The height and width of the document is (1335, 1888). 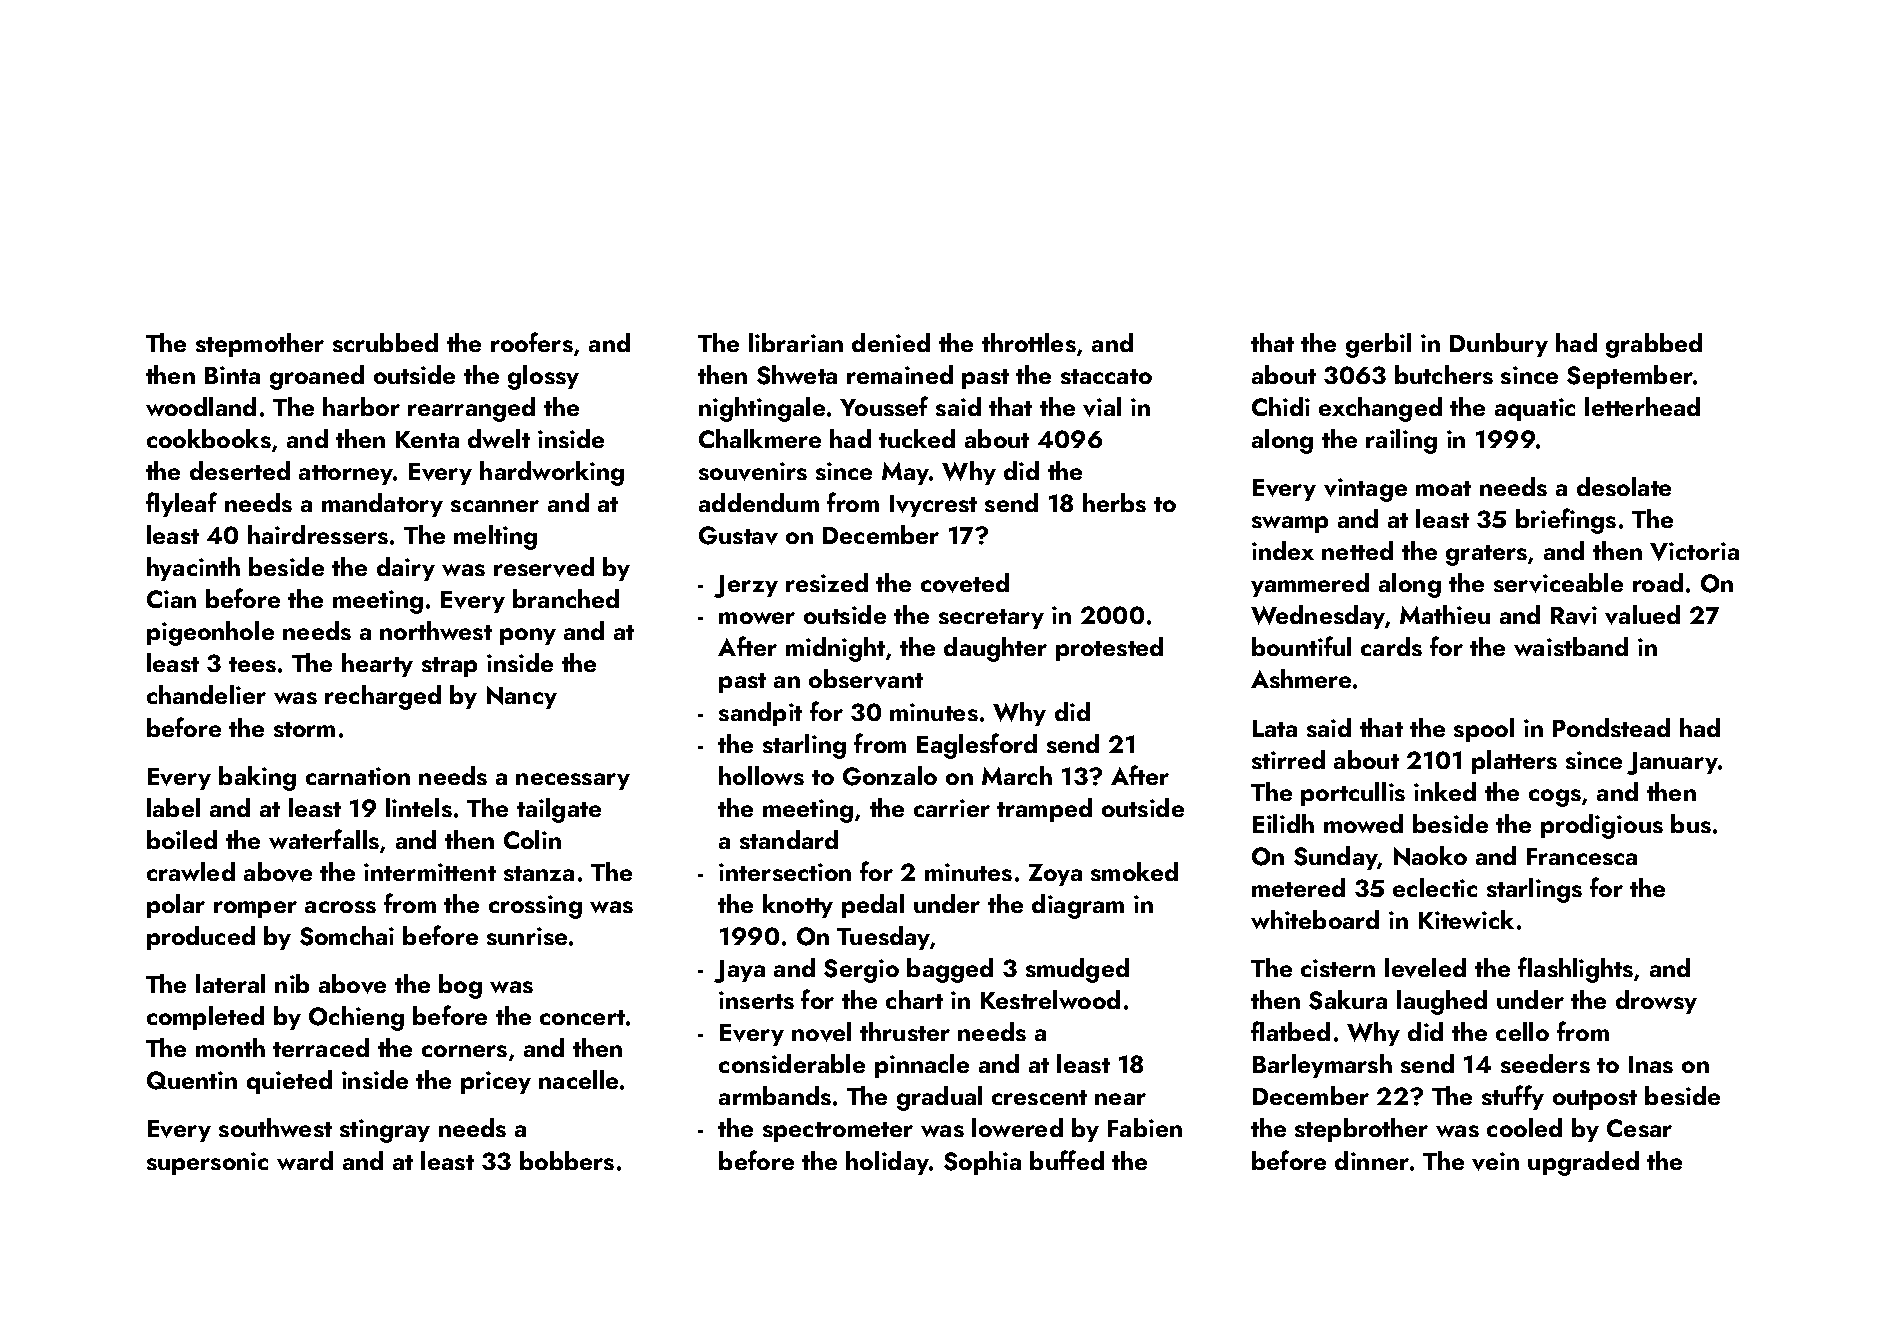 I want to click on lintels, so click(x=419, y=807).
